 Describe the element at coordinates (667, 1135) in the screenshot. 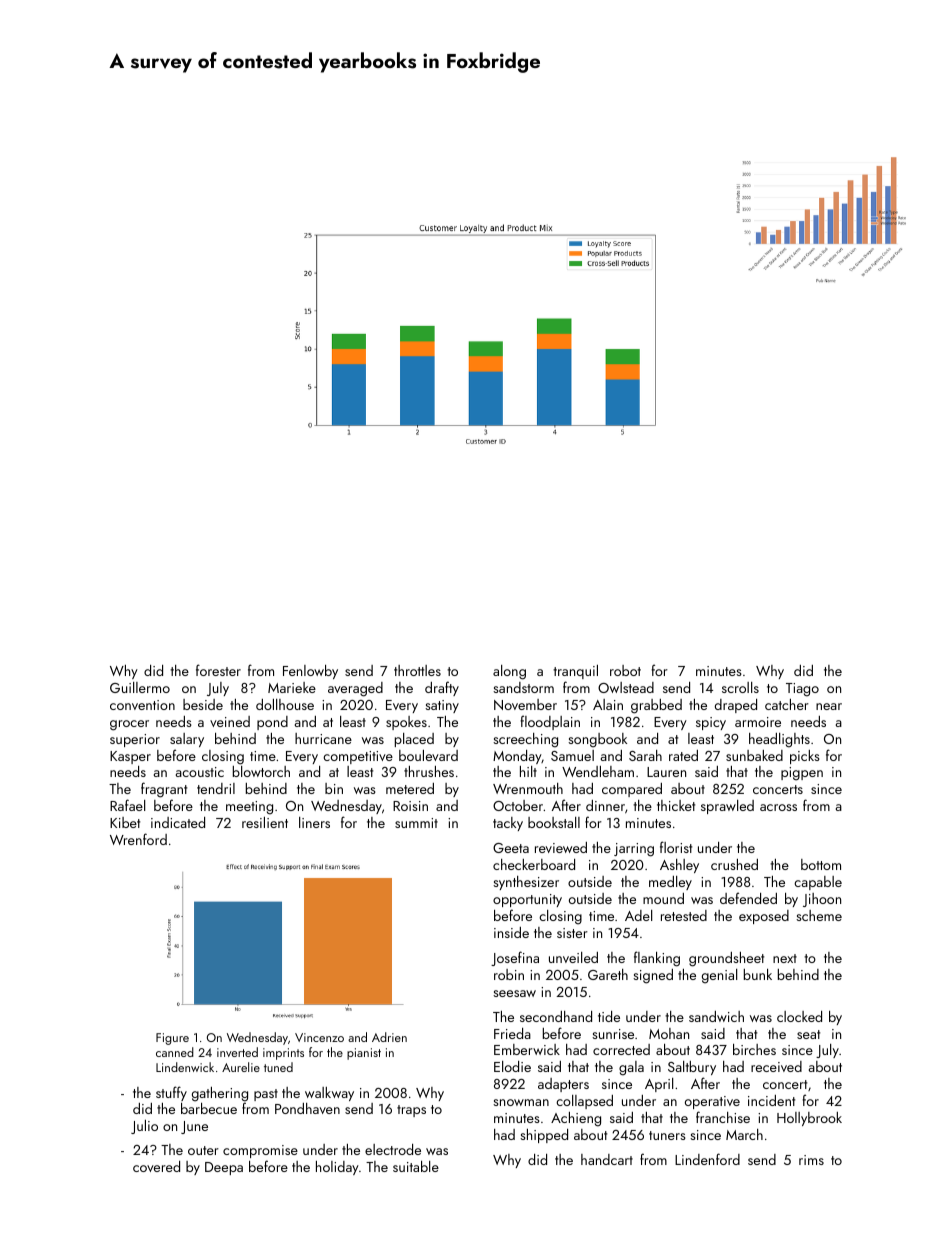

I see `tuners` at that location.
